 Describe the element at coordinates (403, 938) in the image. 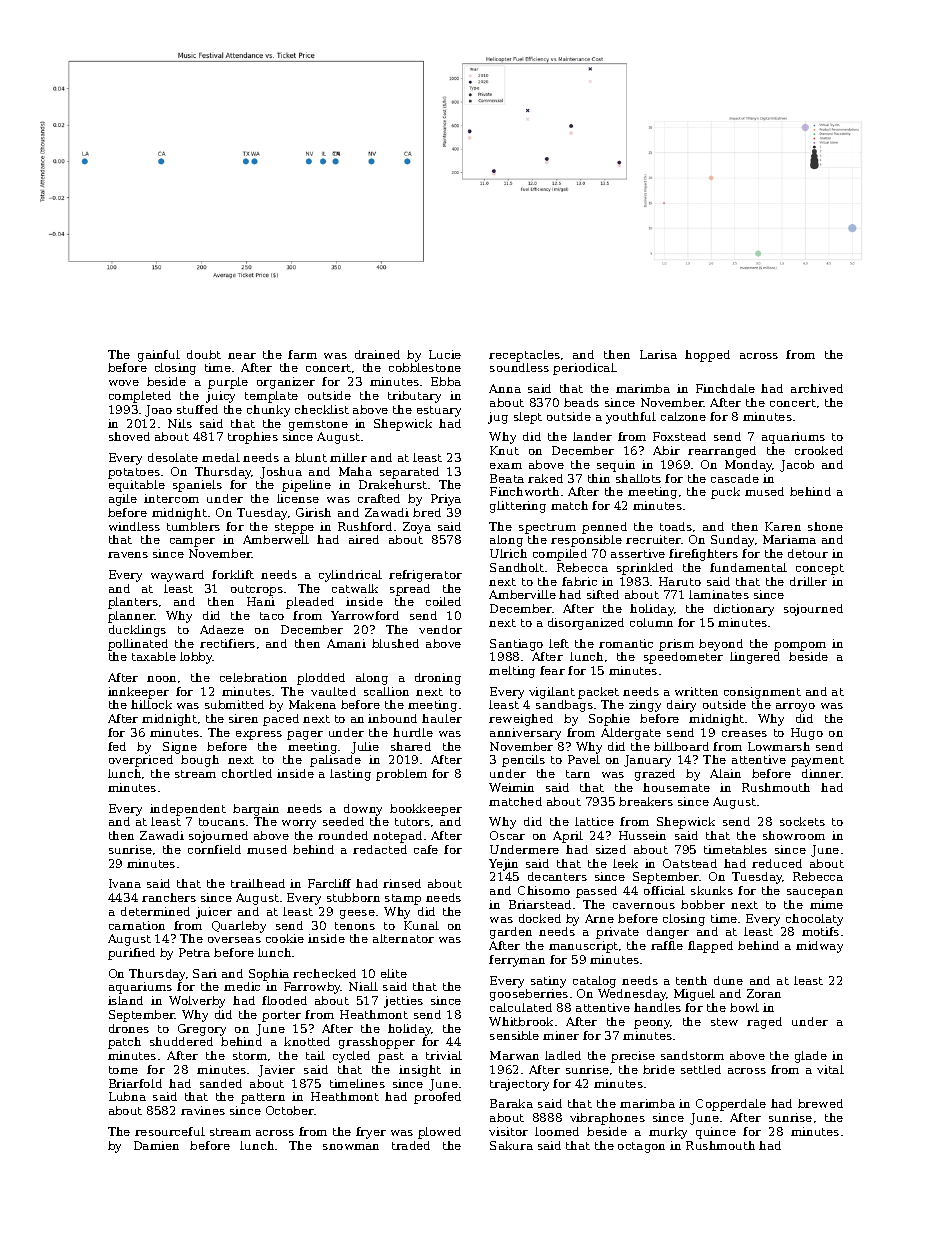

I see `alternator` at that location.
